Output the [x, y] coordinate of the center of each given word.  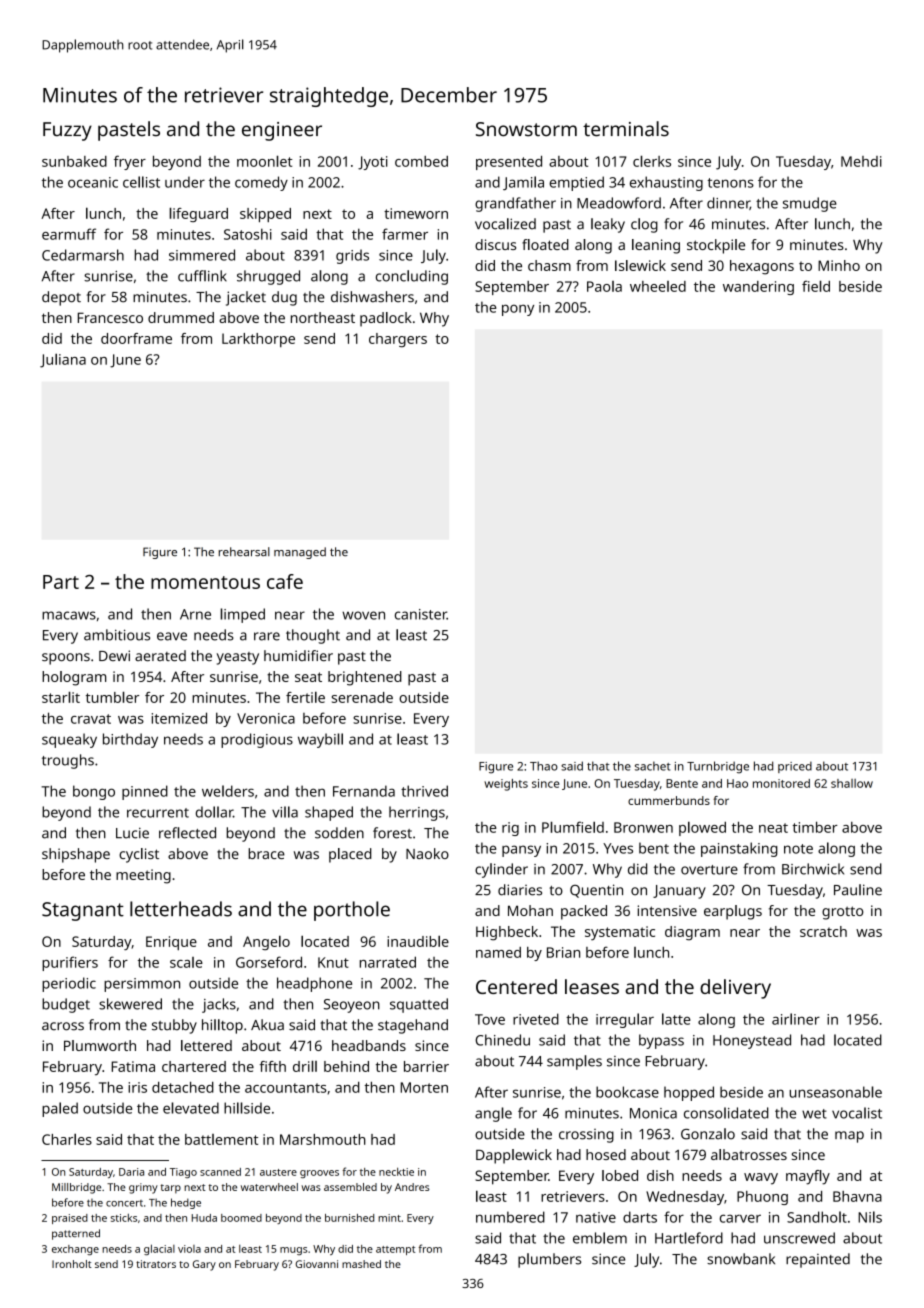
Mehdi [861, 161]
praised [70, 1219]
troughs [68, 761]
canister [421, 614]
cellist [141, 182]
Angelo [266, 942]
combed [421, 161]
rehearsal [244, 551]
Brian [563, 952]
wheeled [658, 286]
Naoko [427, 853]
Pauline [858, 890]
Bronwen [643, 827]
